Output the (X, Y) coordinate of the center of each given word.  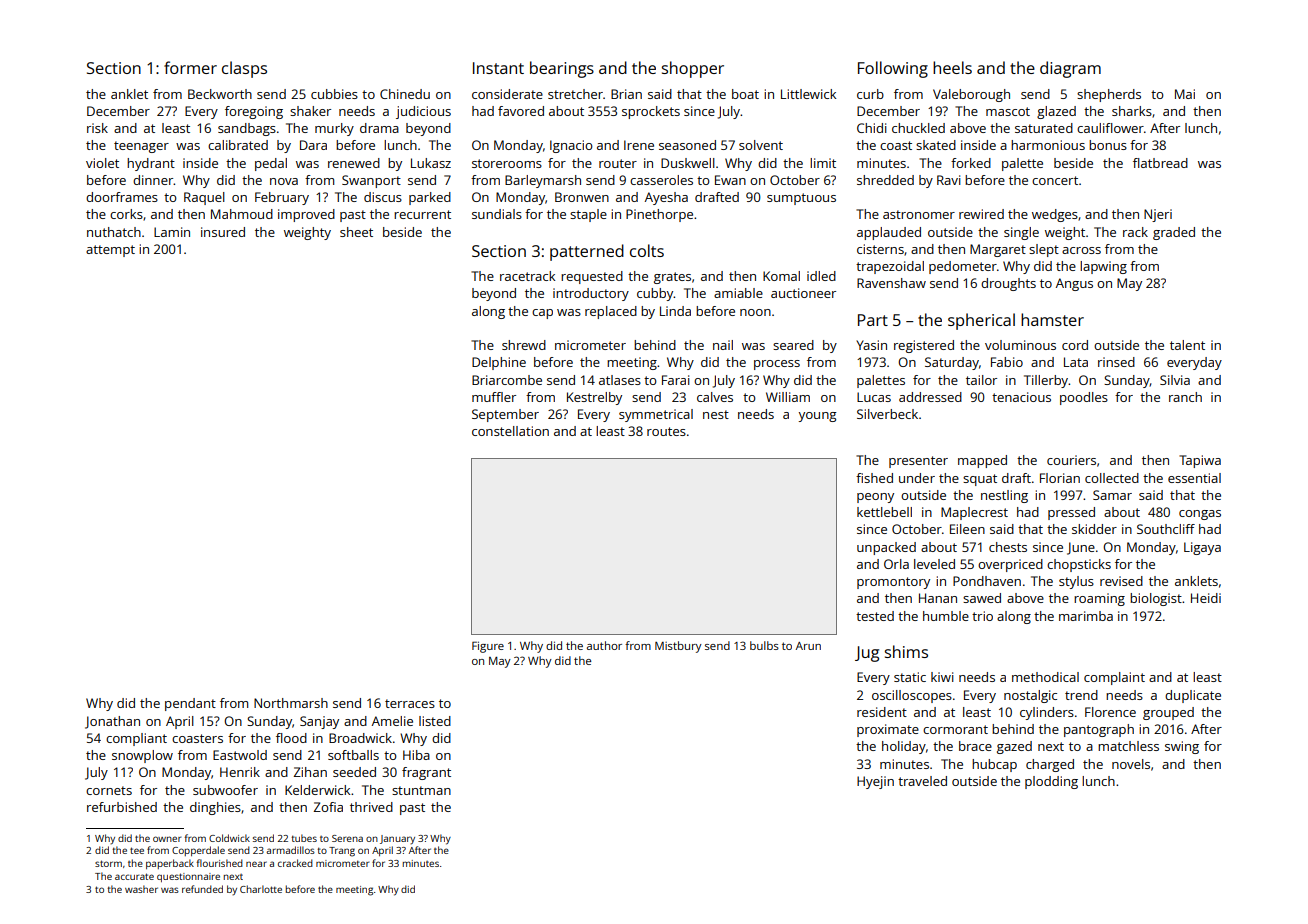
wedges (1055, 215)
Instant (498, 68)
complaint (1114, 678)
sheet (356, 232)
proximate (888, 730)
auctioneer (803, 293)
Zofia (328, 807)
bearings (562, 69)
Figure (488, 647)
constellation (510, 431)
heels (952, 67)
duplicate (1193, 696)
